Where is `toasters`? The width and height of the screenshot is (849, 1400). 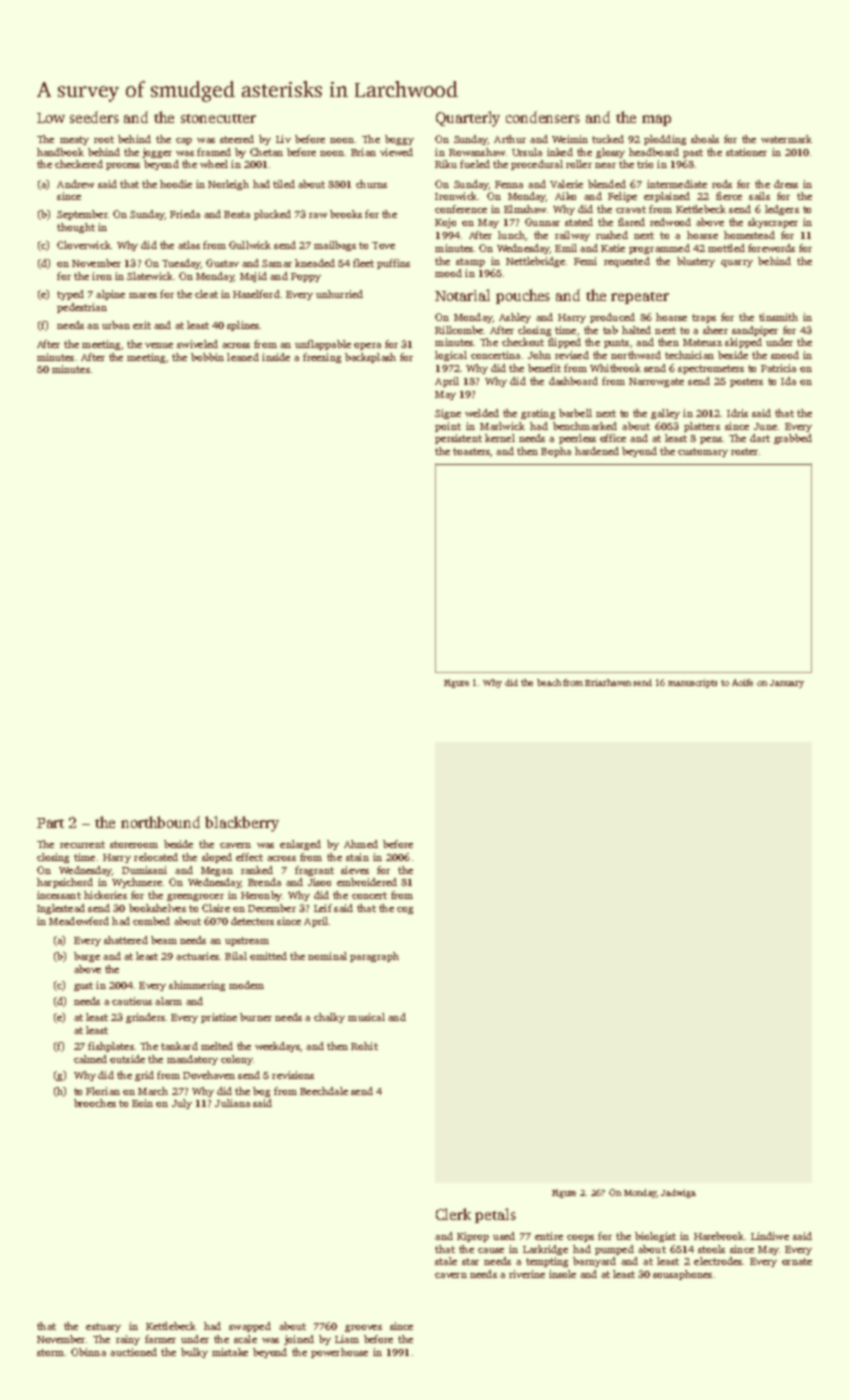
toasters is located at coordinates (471, 451).
